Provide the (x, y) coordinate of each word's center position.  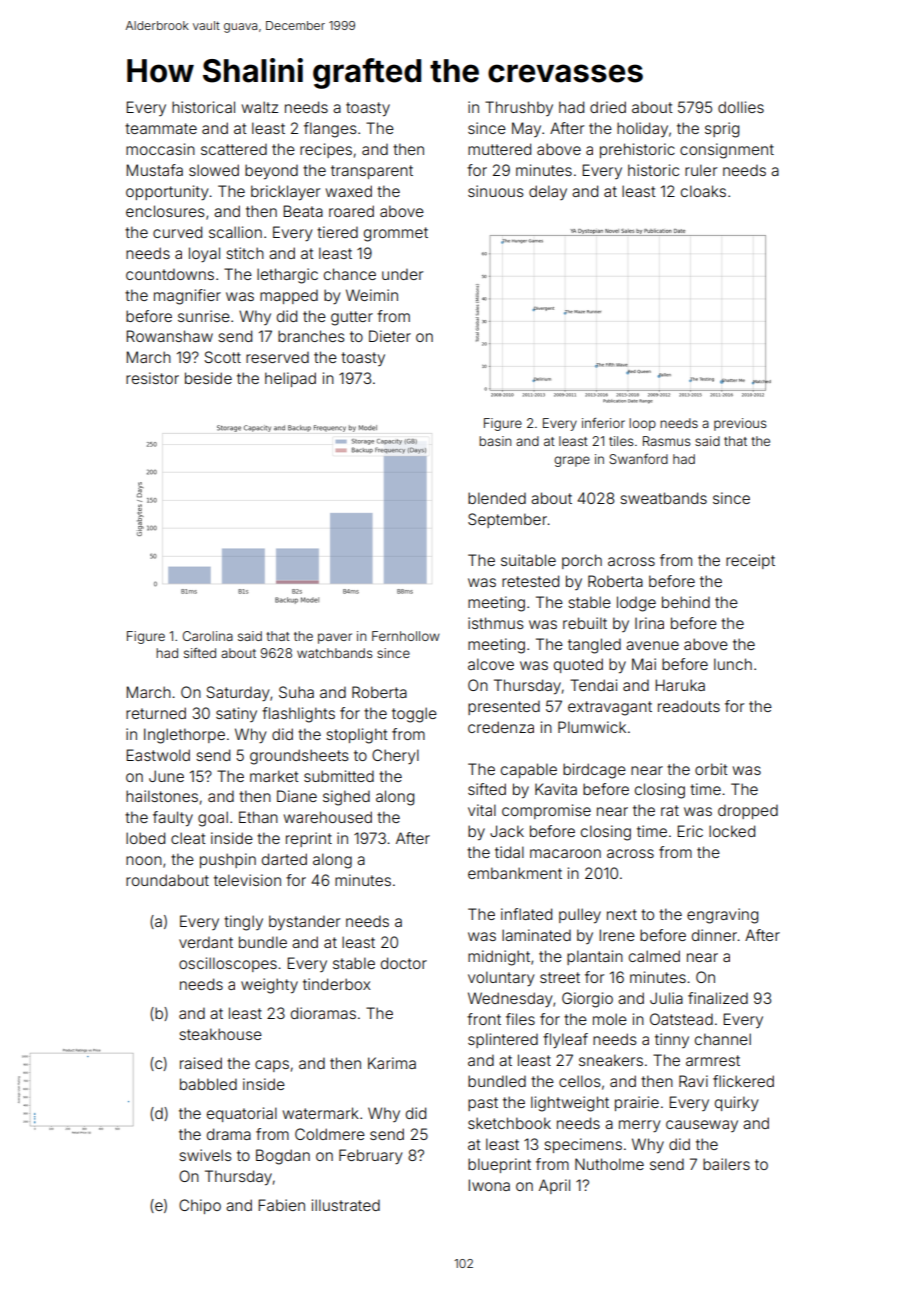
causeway (702, 1126)
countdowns (170, 274)
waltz (260, 107)
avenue (652, 645)
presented (504, 707)
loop (642, 424)
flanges (330, 130)
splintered (503, 1040)
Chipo (200, 1206)
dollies (741, 107)
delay (548, 192)
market (274, 776)
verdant (206, 942)
